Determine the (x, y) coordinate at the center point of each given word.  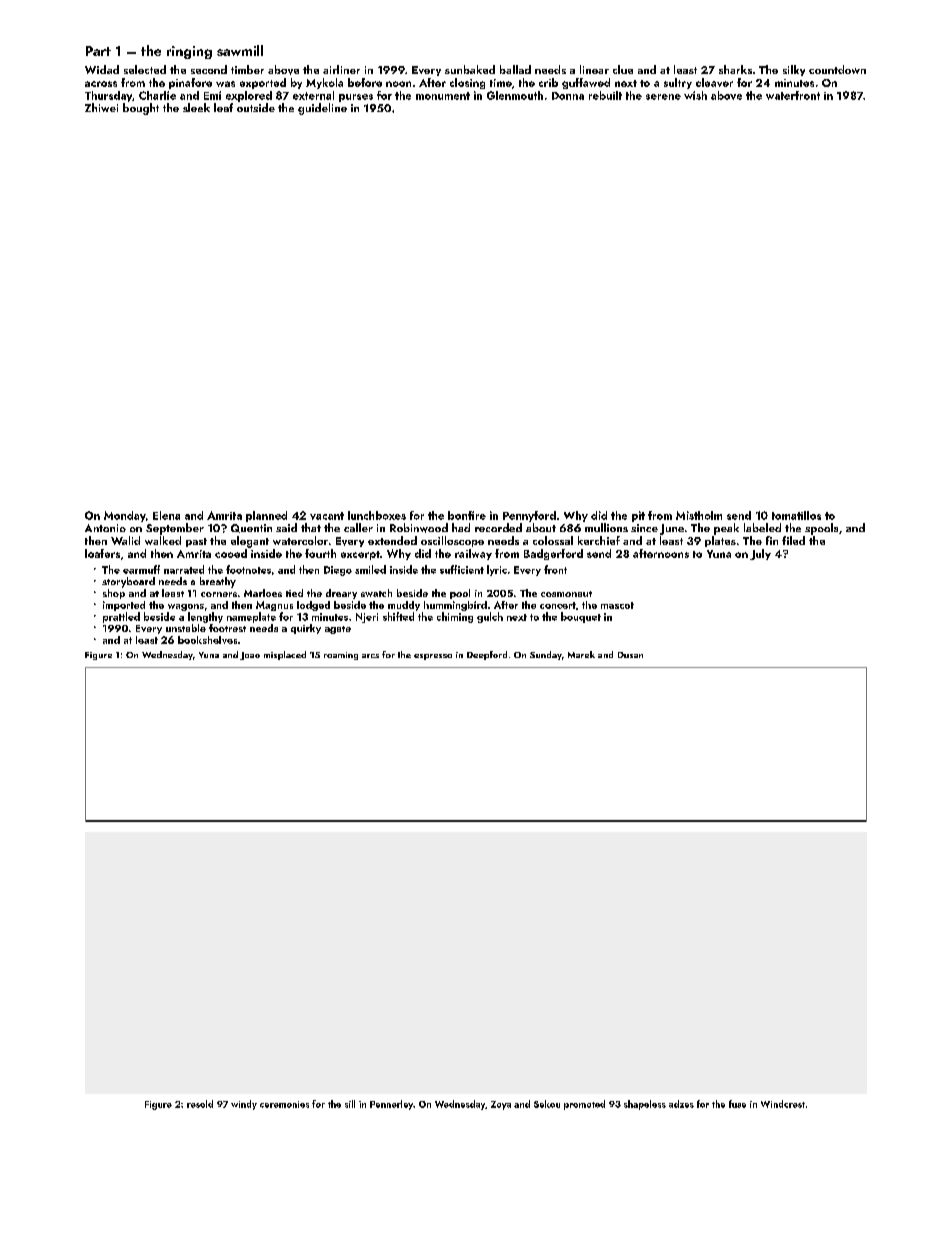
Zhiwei (101, 107)
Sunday (546, 655)
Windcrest (783, 1104)
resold (200, 1104)
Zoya (501, 1105)
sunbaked (470, 69)
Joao (250, 656)
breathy (218, 582)
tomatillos (796, 515)
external (313, 95)
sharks (735, 69)
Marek (581, 654)
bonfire (467, 515)
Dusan (630, 655)
